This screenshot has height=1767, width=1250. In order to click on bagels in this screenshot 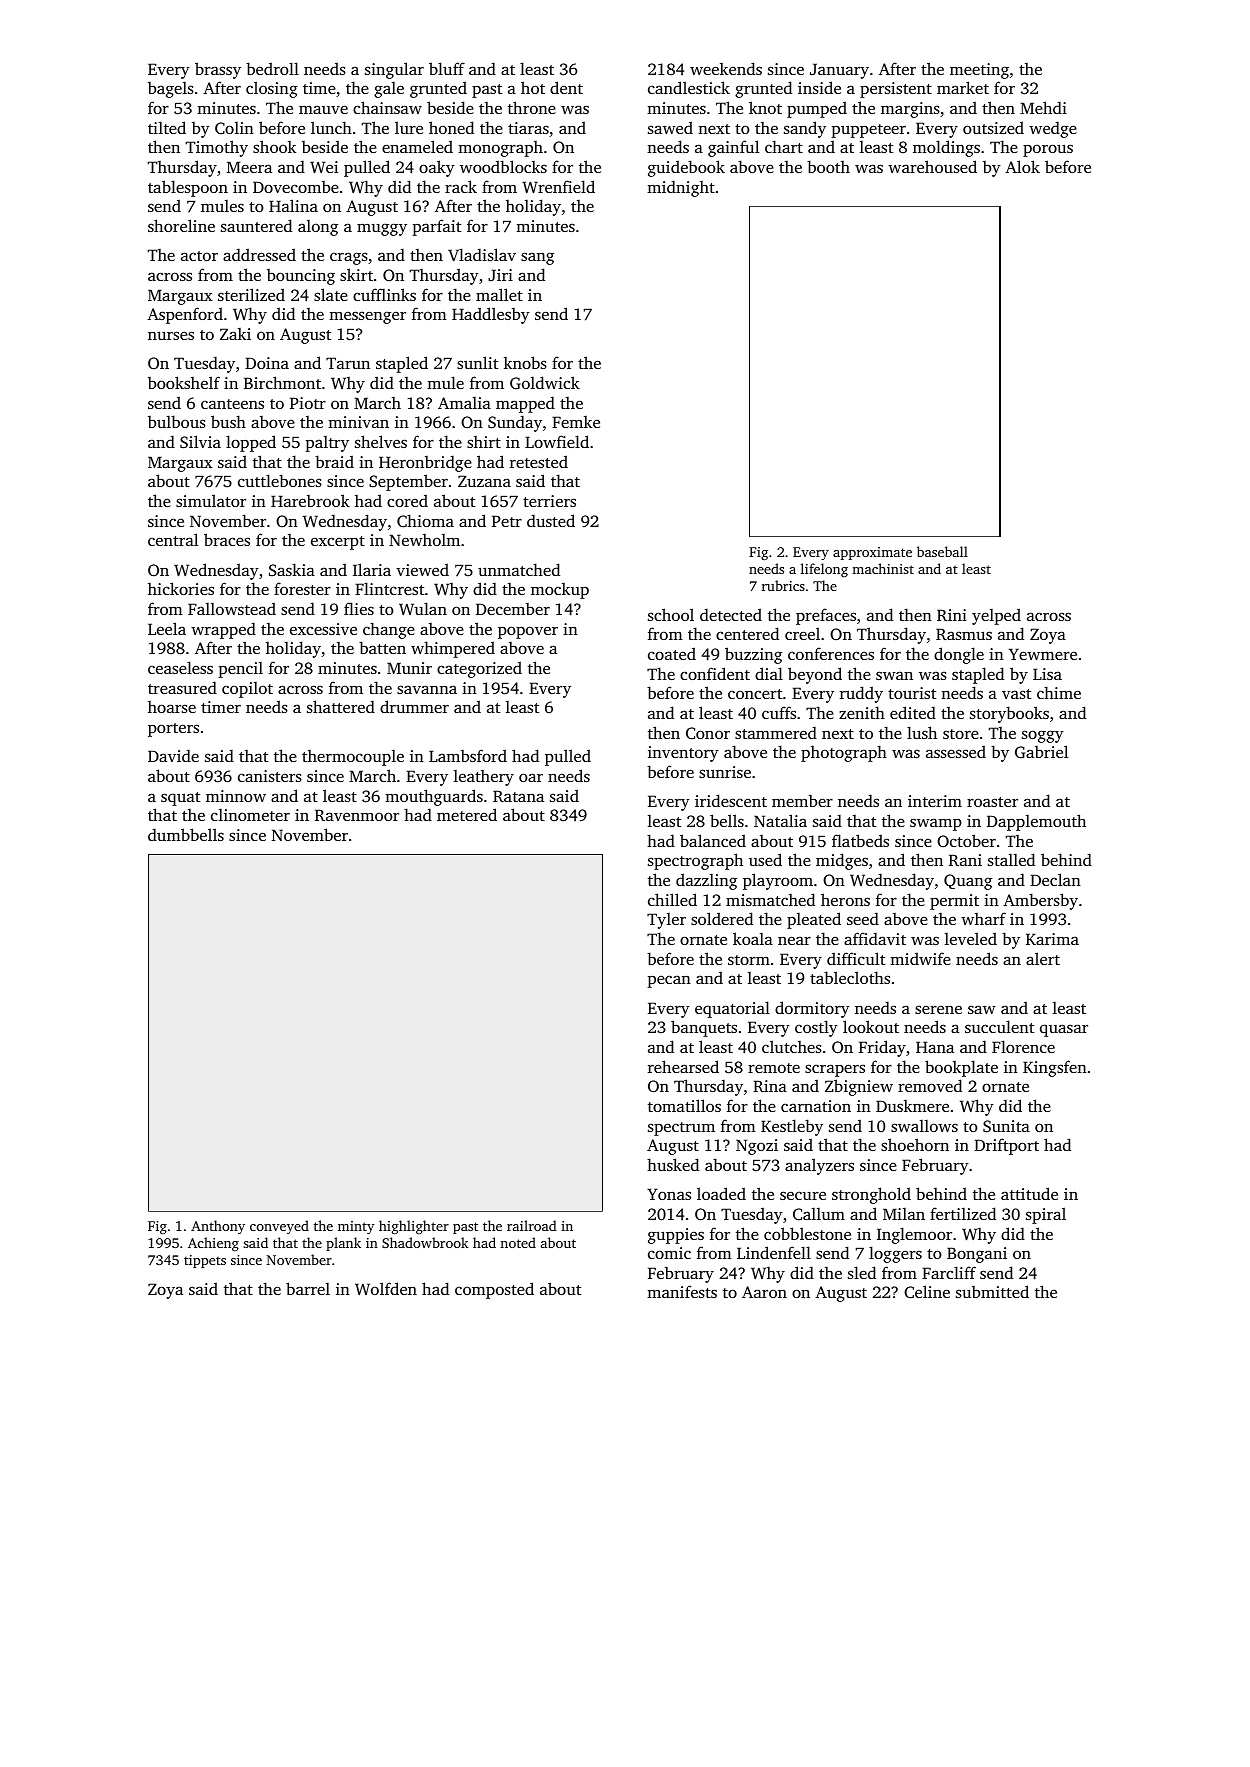, I will do `click(171, 89)`.
